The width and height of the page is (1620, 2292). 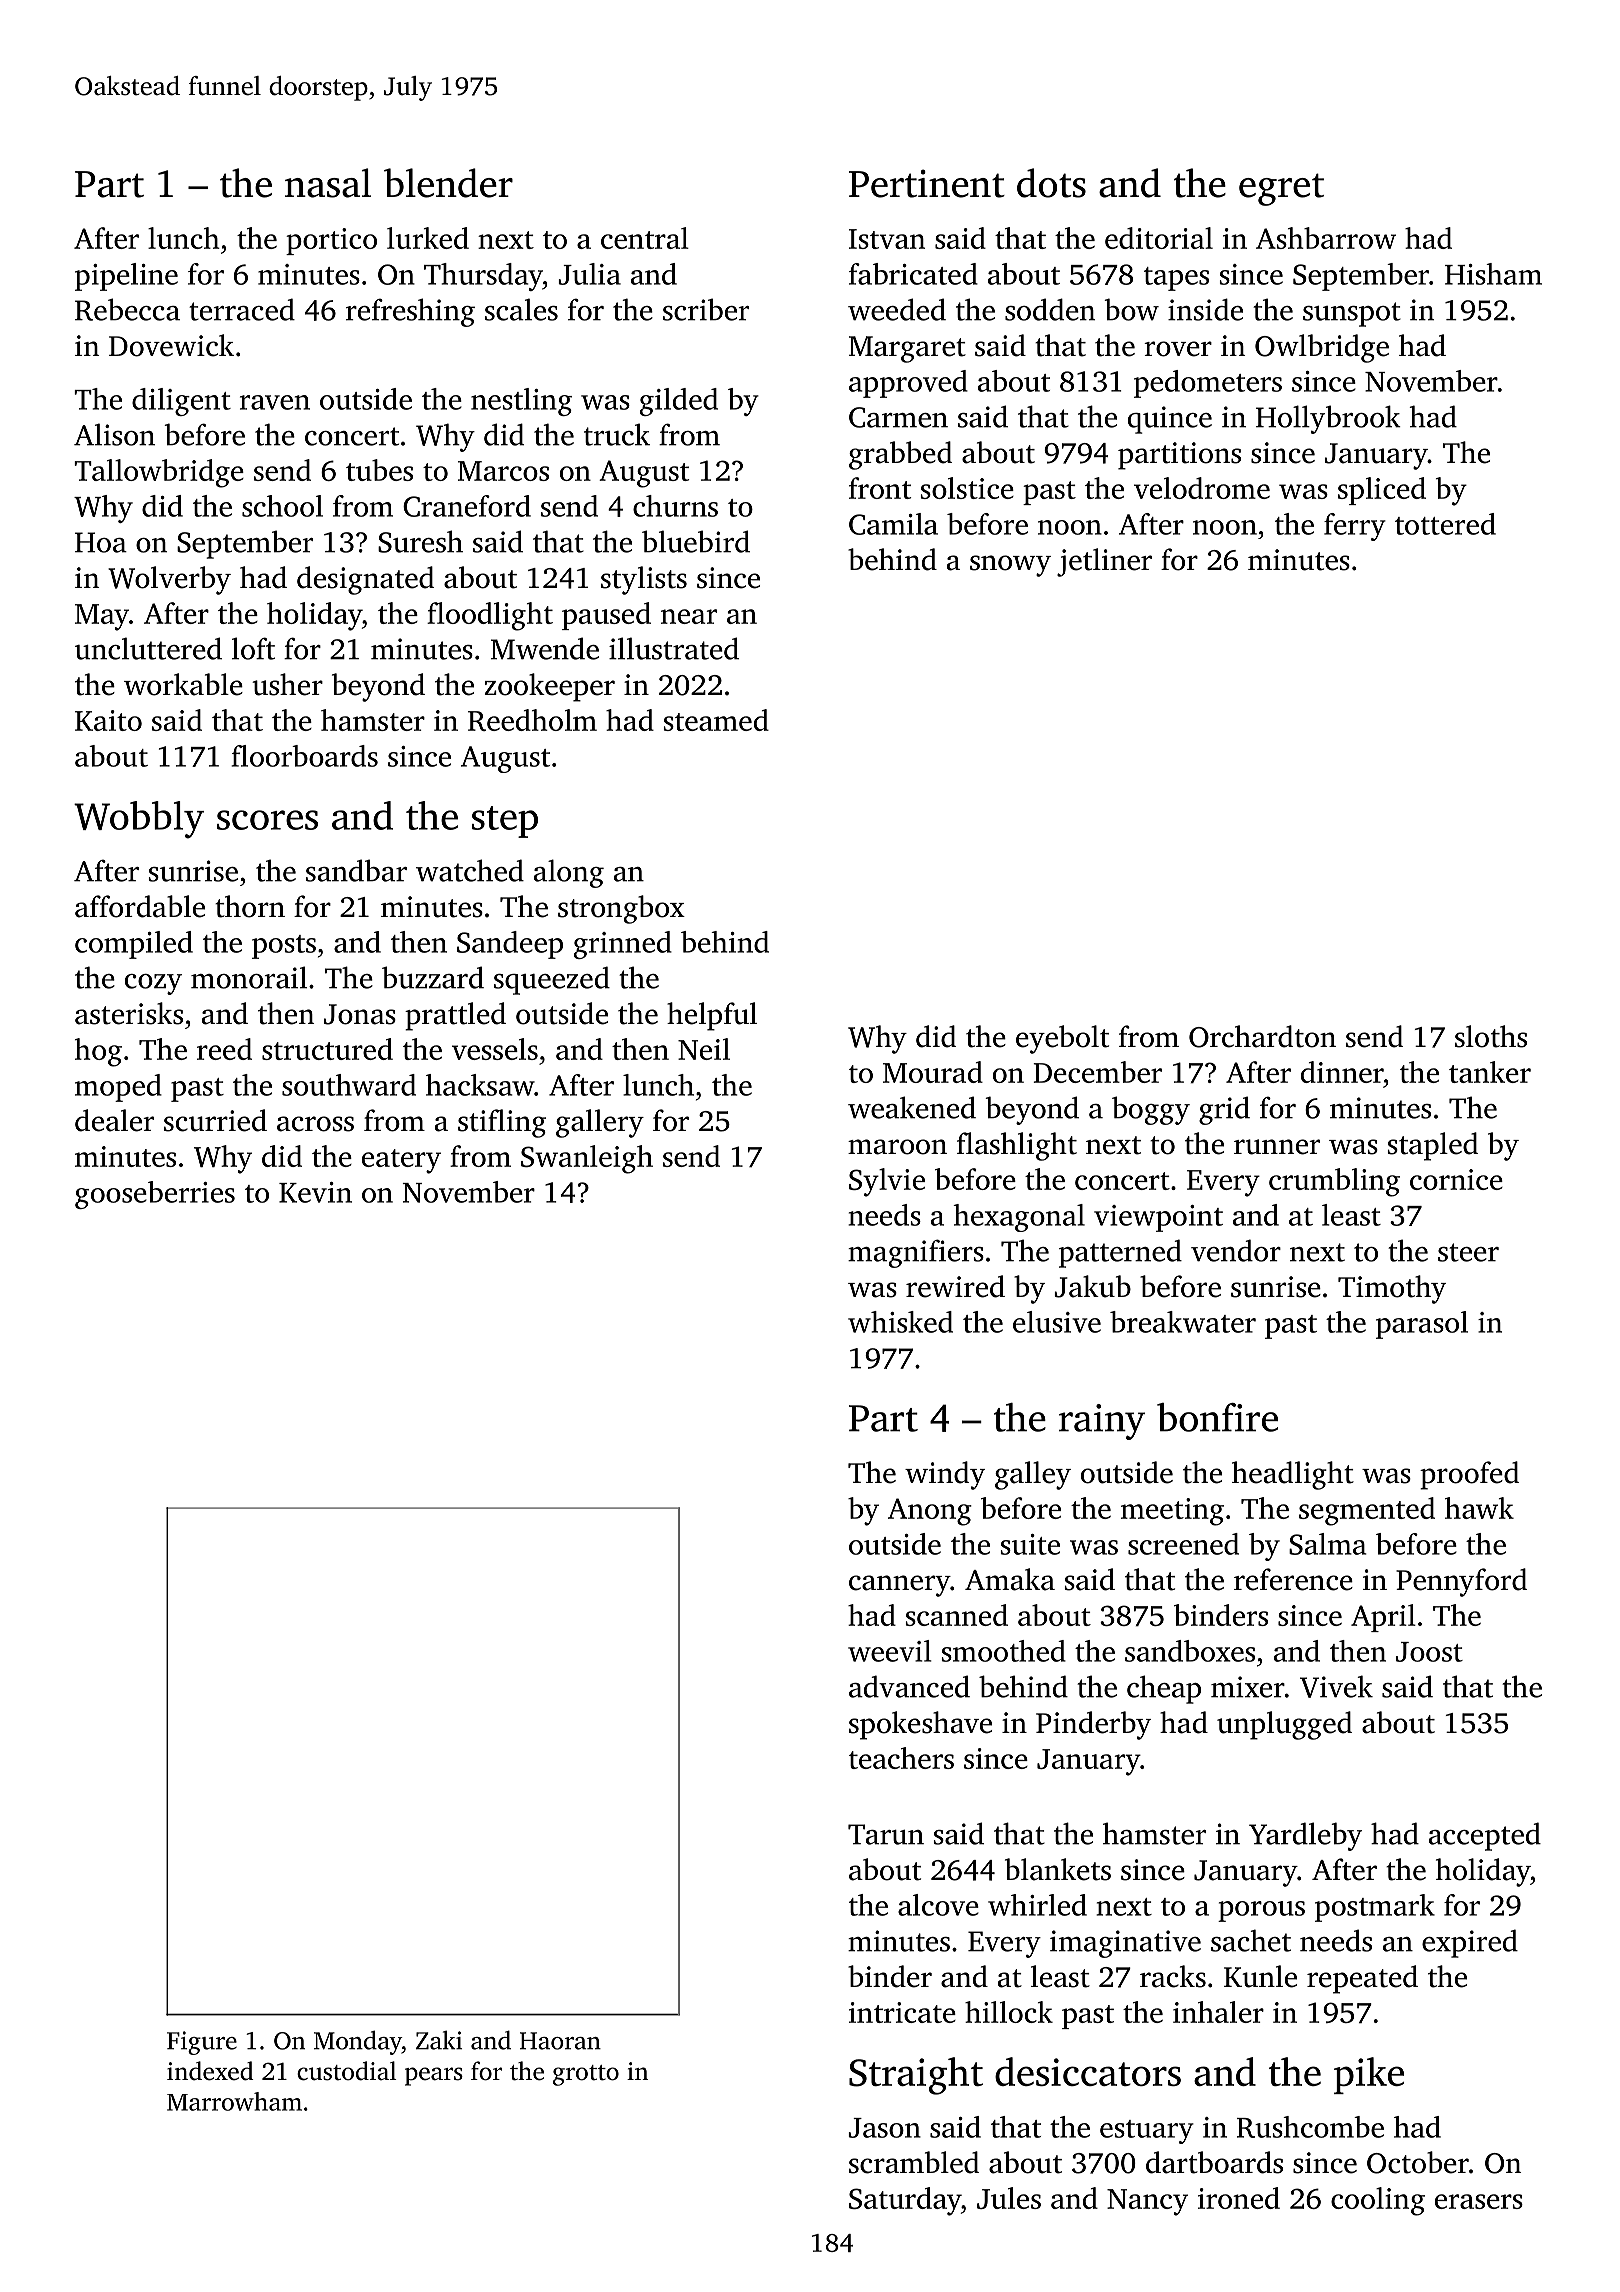 What do you see at coordinates (347, 2071) in the page?
I see `custodial` at bounding box center [347, 2071].
